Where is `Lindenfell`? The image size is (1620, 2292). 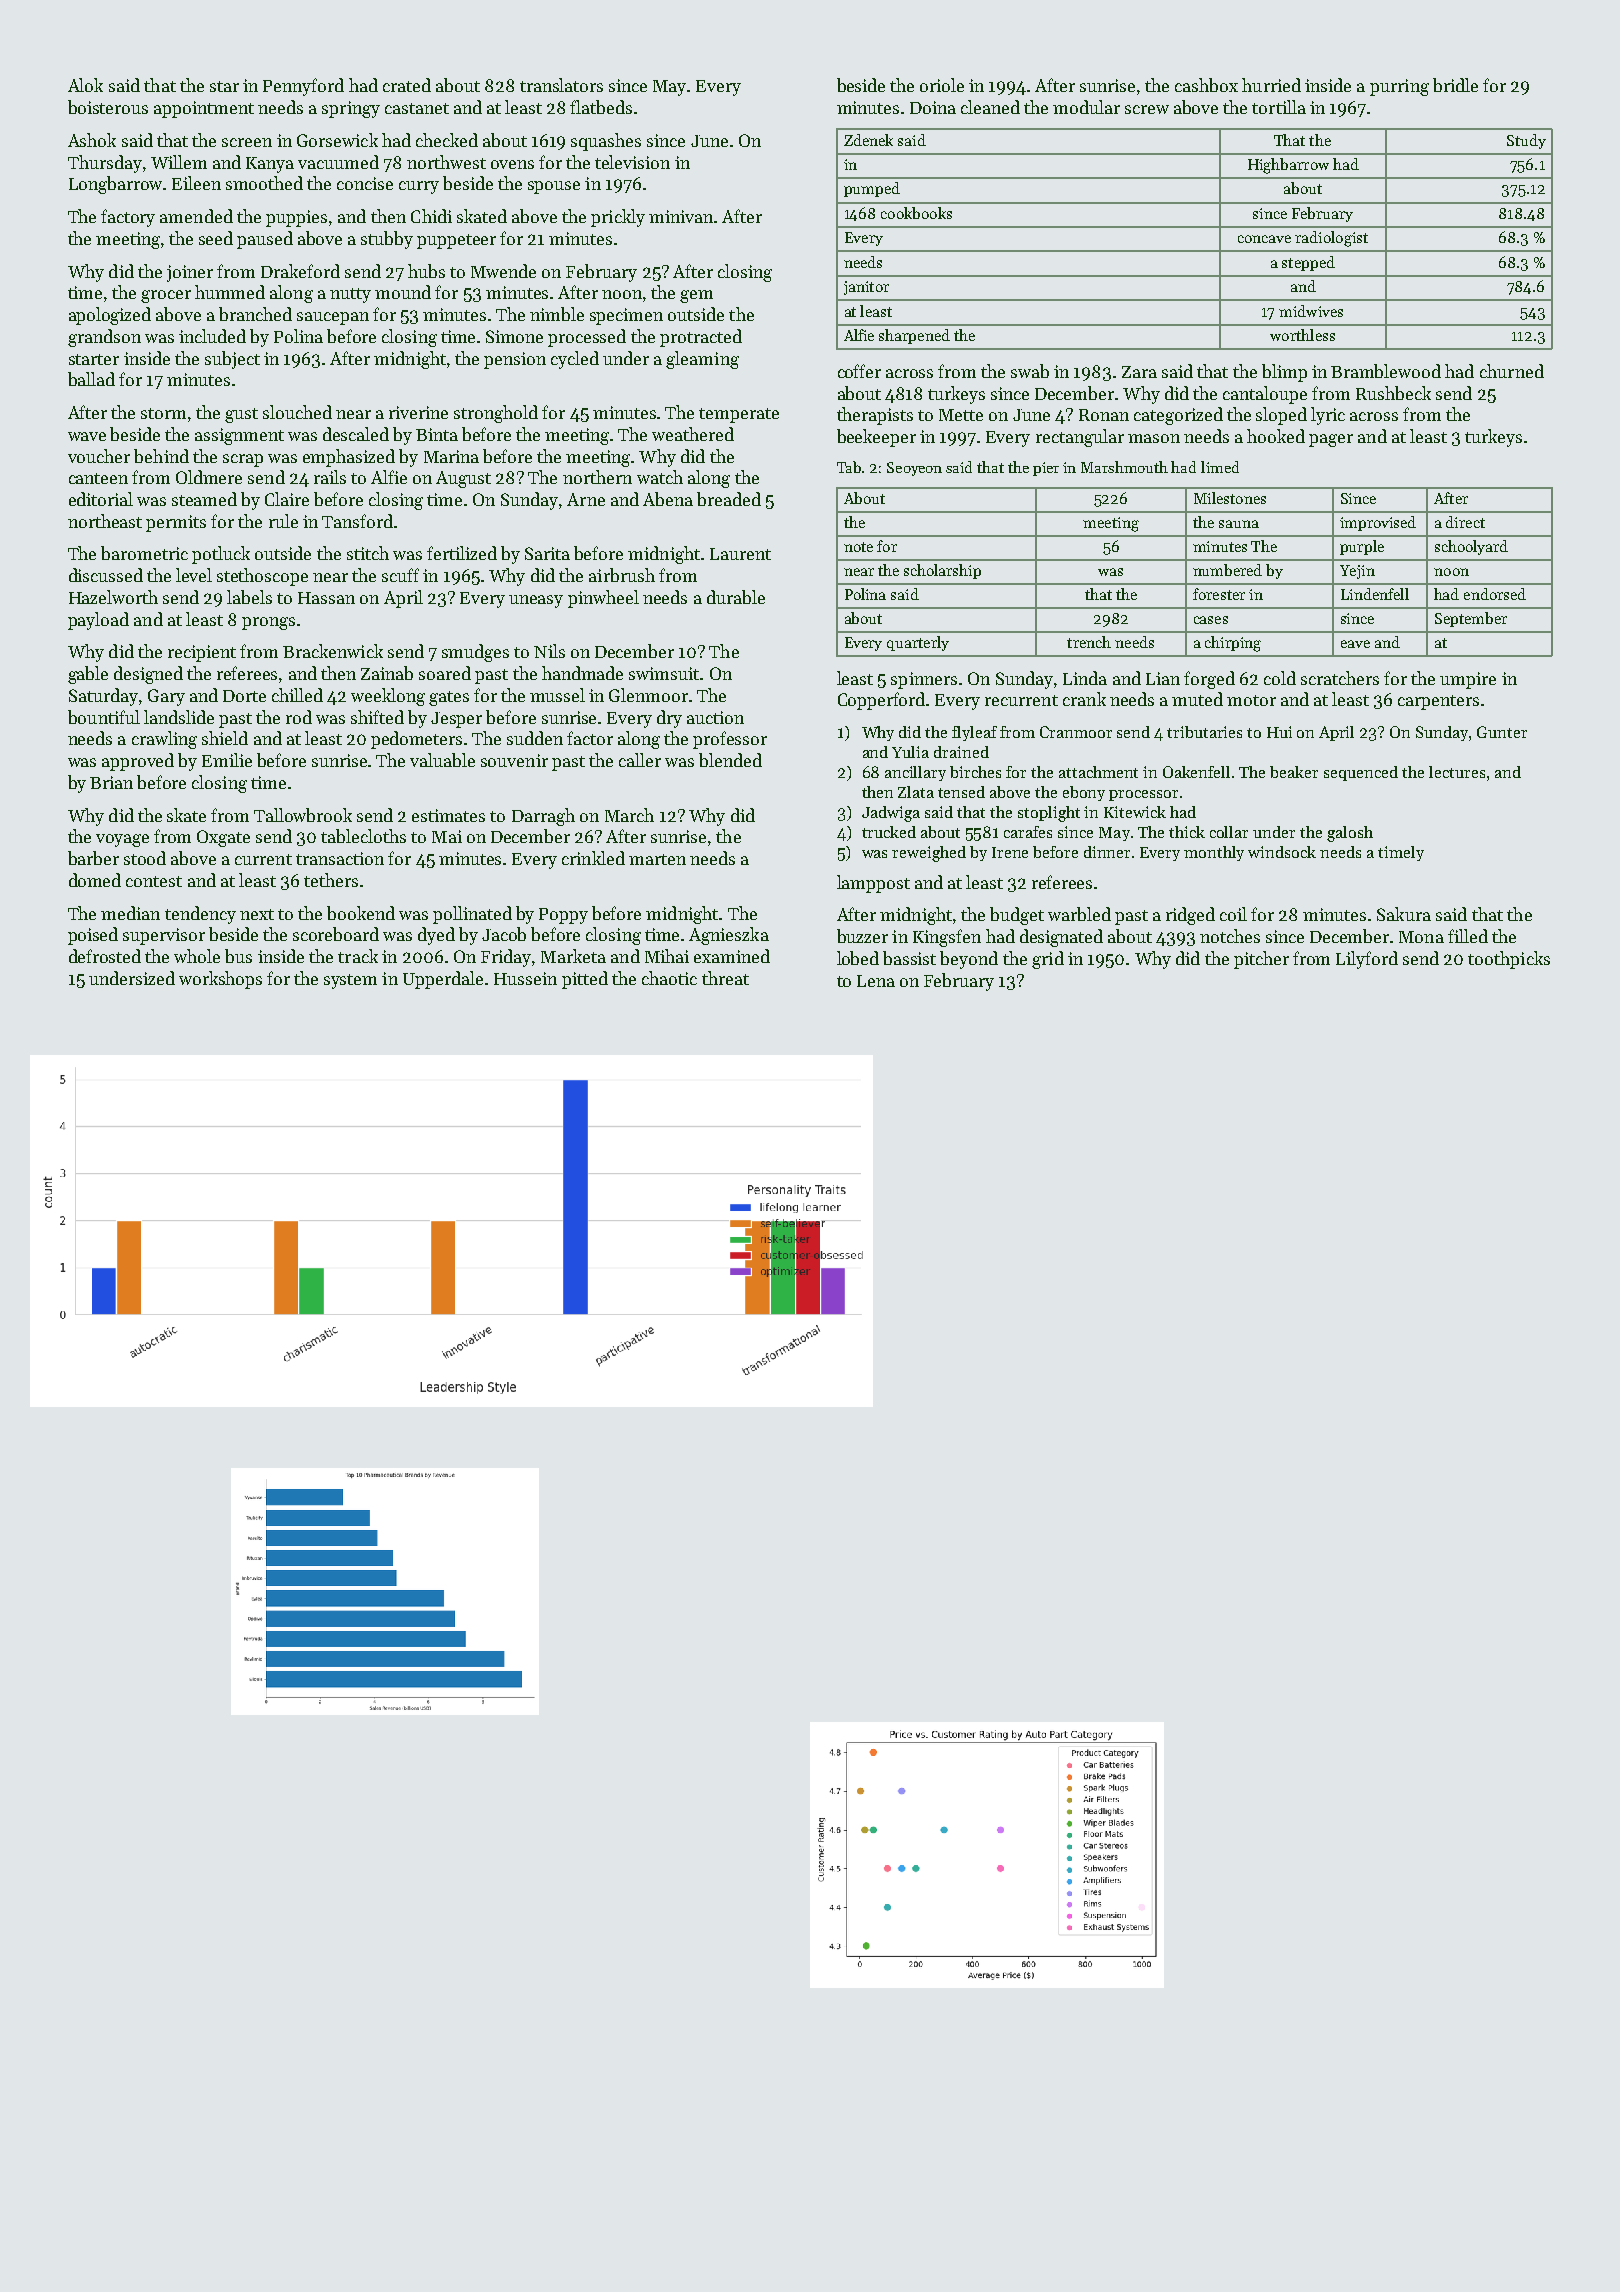
Lindenfell is located at coordinates (1375, 594).
